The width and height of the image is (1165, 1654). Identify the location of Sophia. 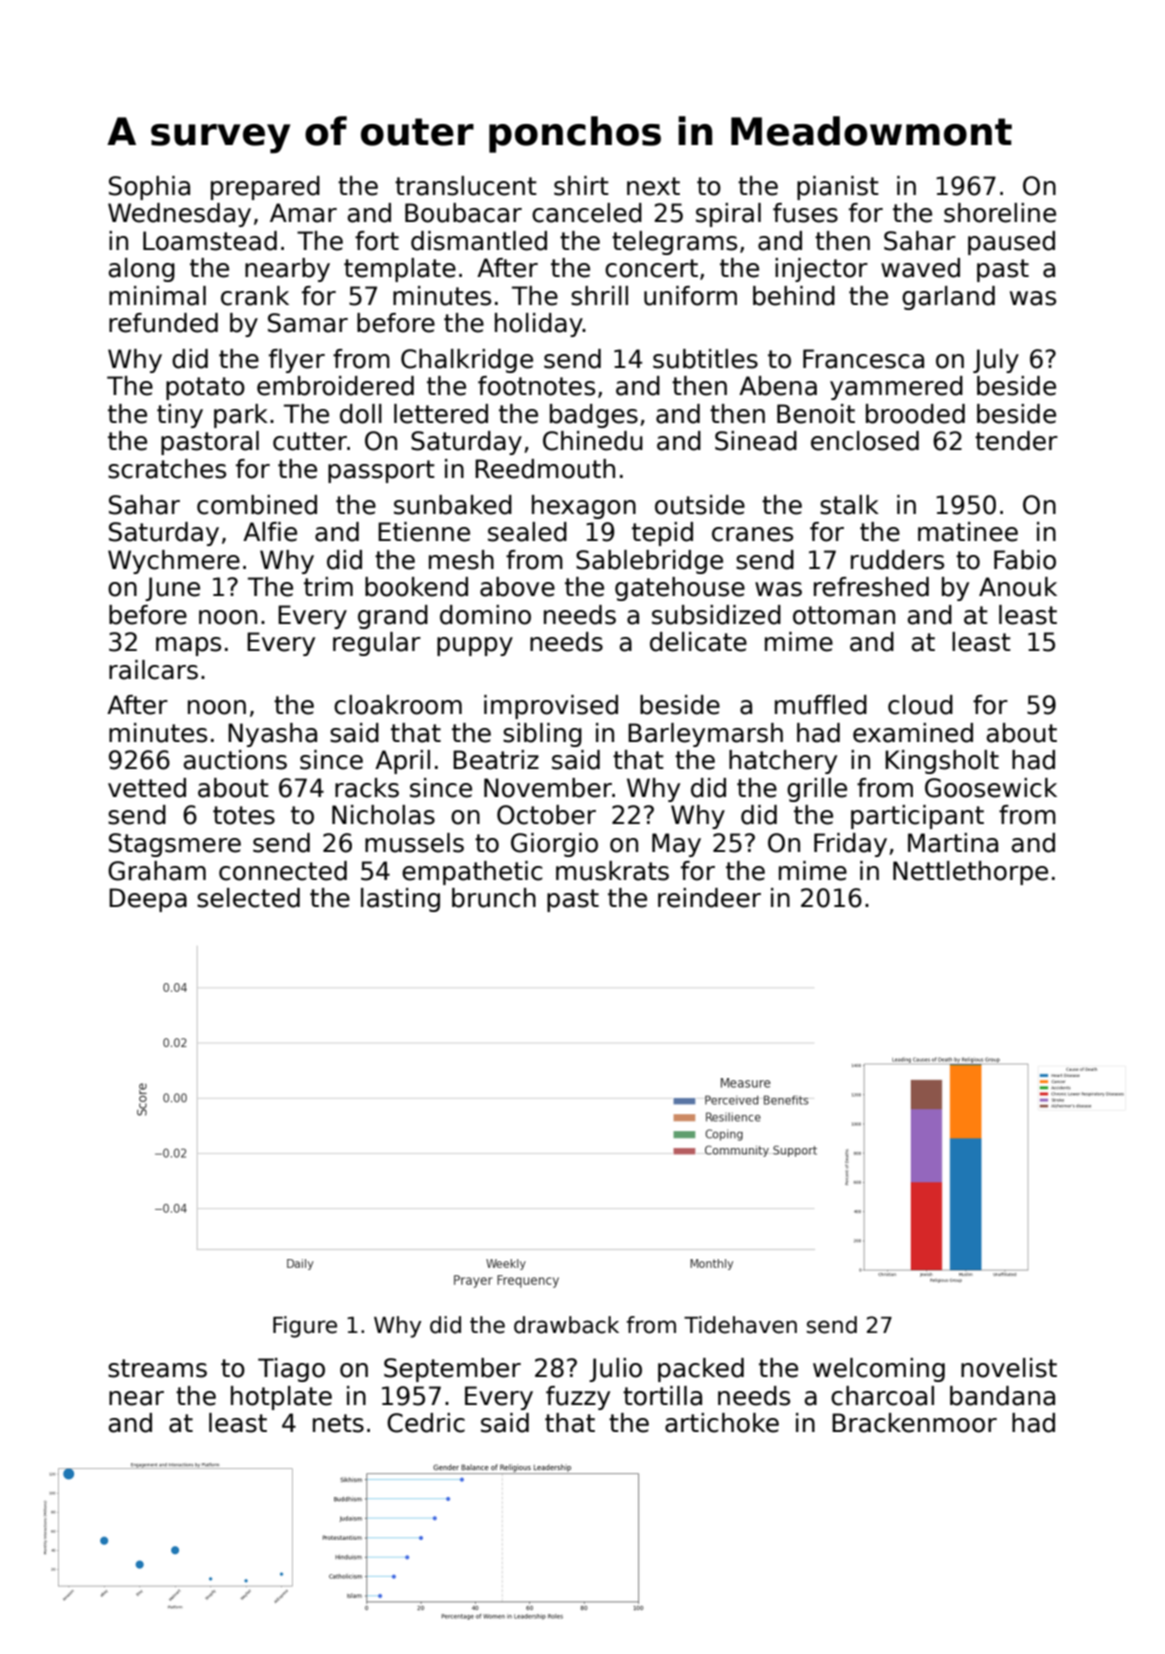
(149, 188).
